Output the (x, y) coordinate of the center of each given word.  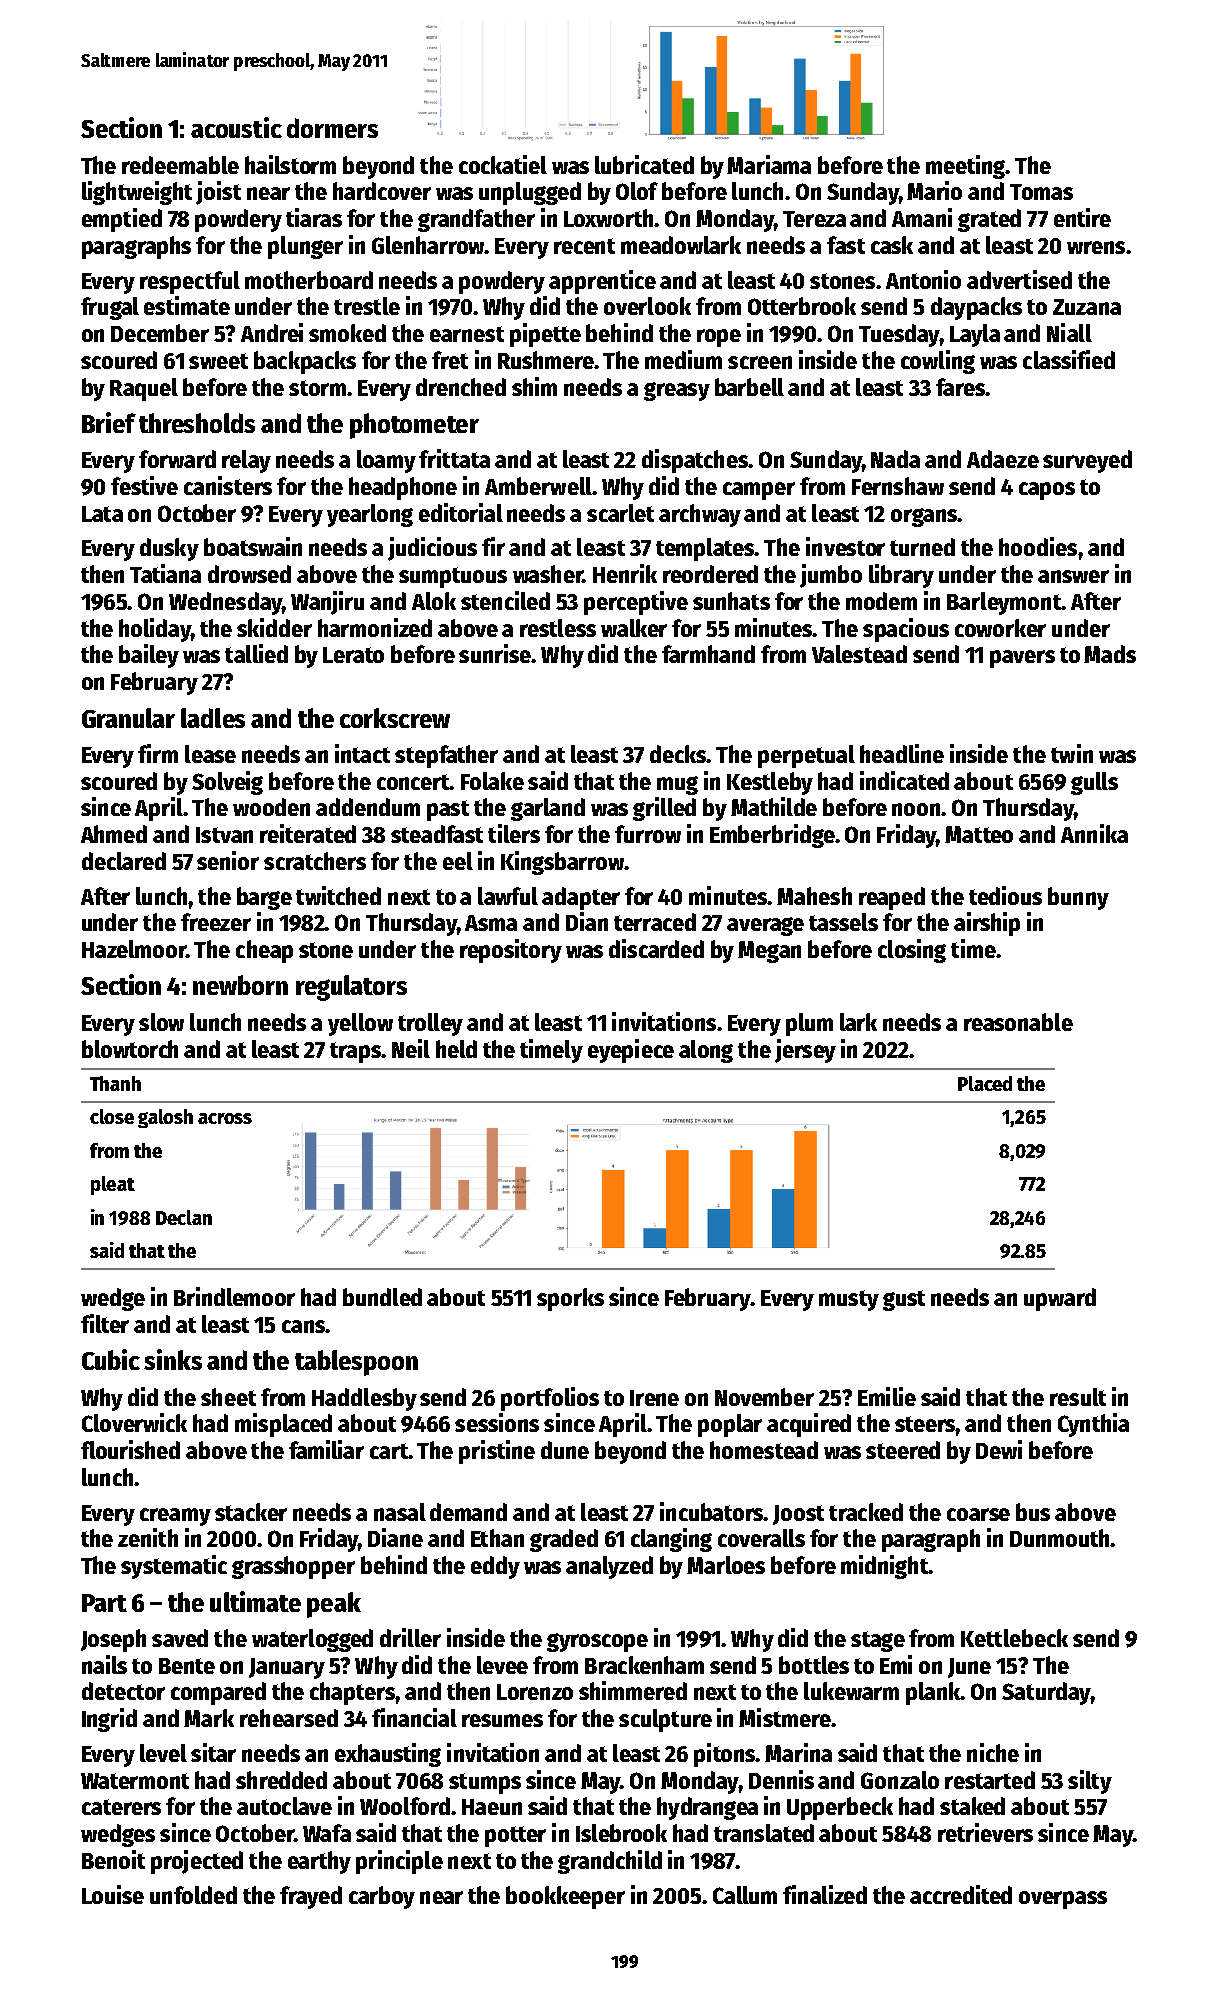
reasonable (1018, 1022)
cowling (938, 362)
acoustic (236, 127)
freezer (216, 922)
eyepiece (631, 1051)
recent (584, 246)
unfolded (193, 1895)
